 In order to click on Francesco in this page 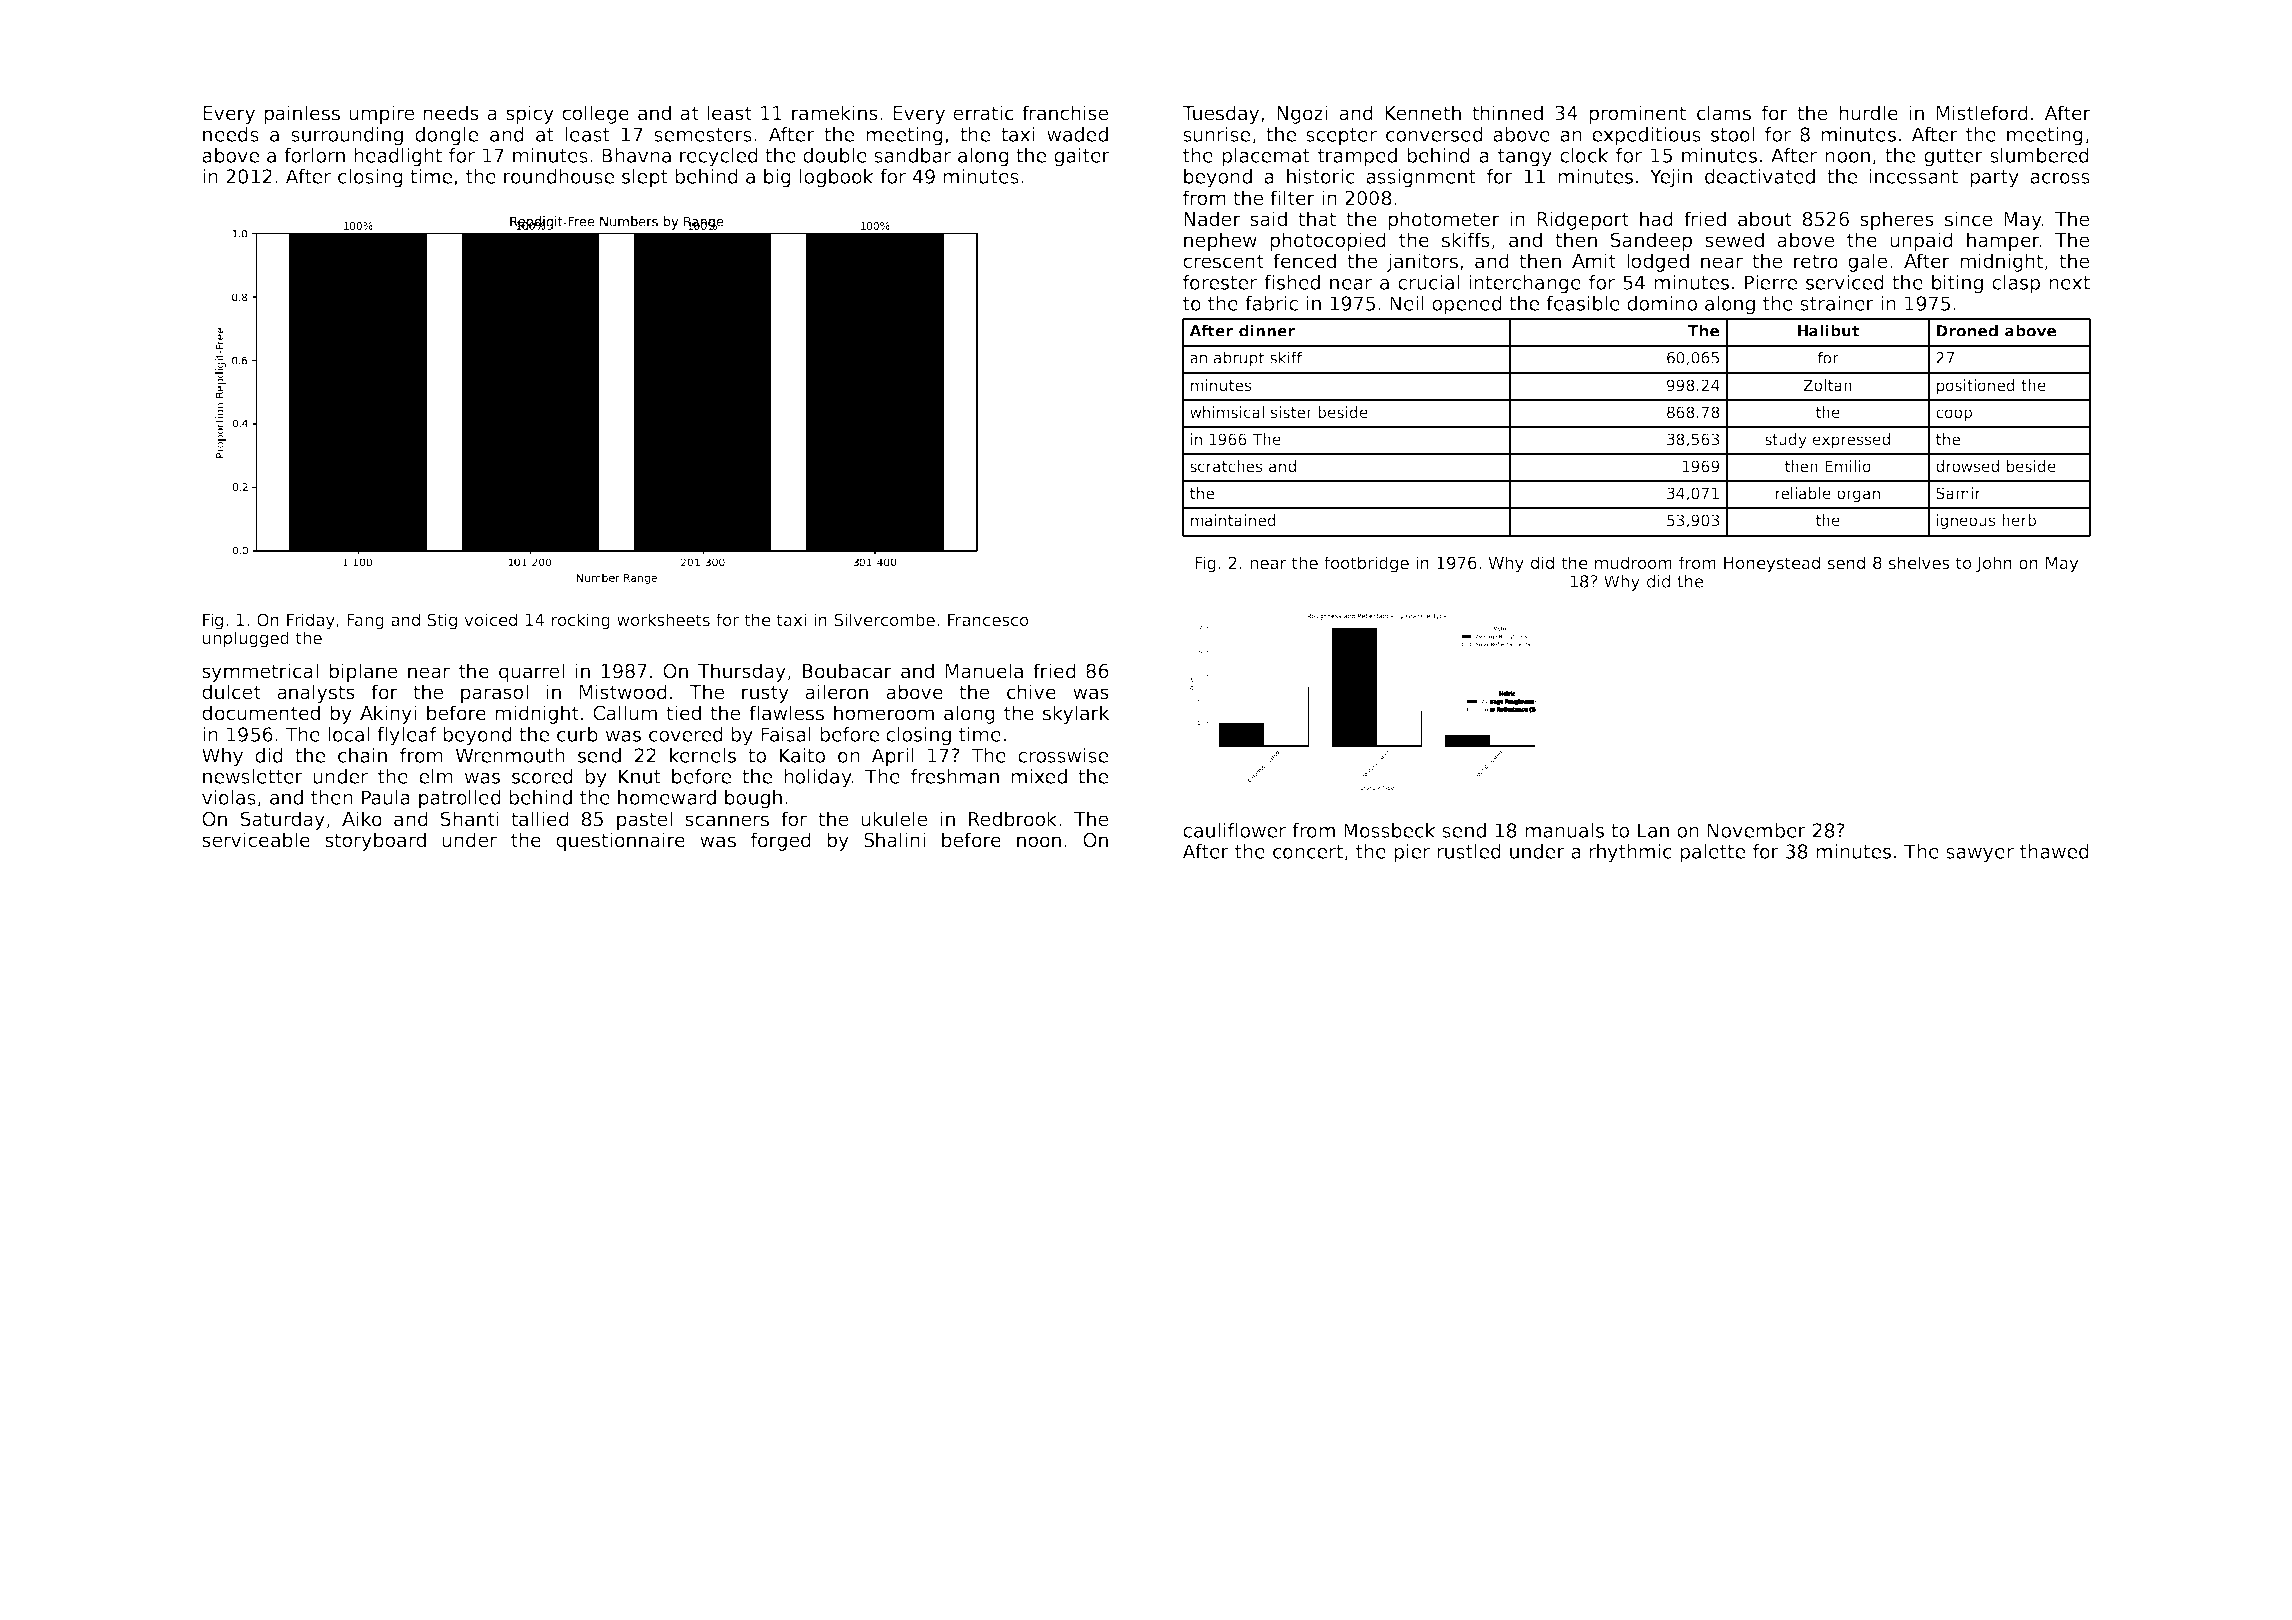, I will do `click(988, 620)`.
